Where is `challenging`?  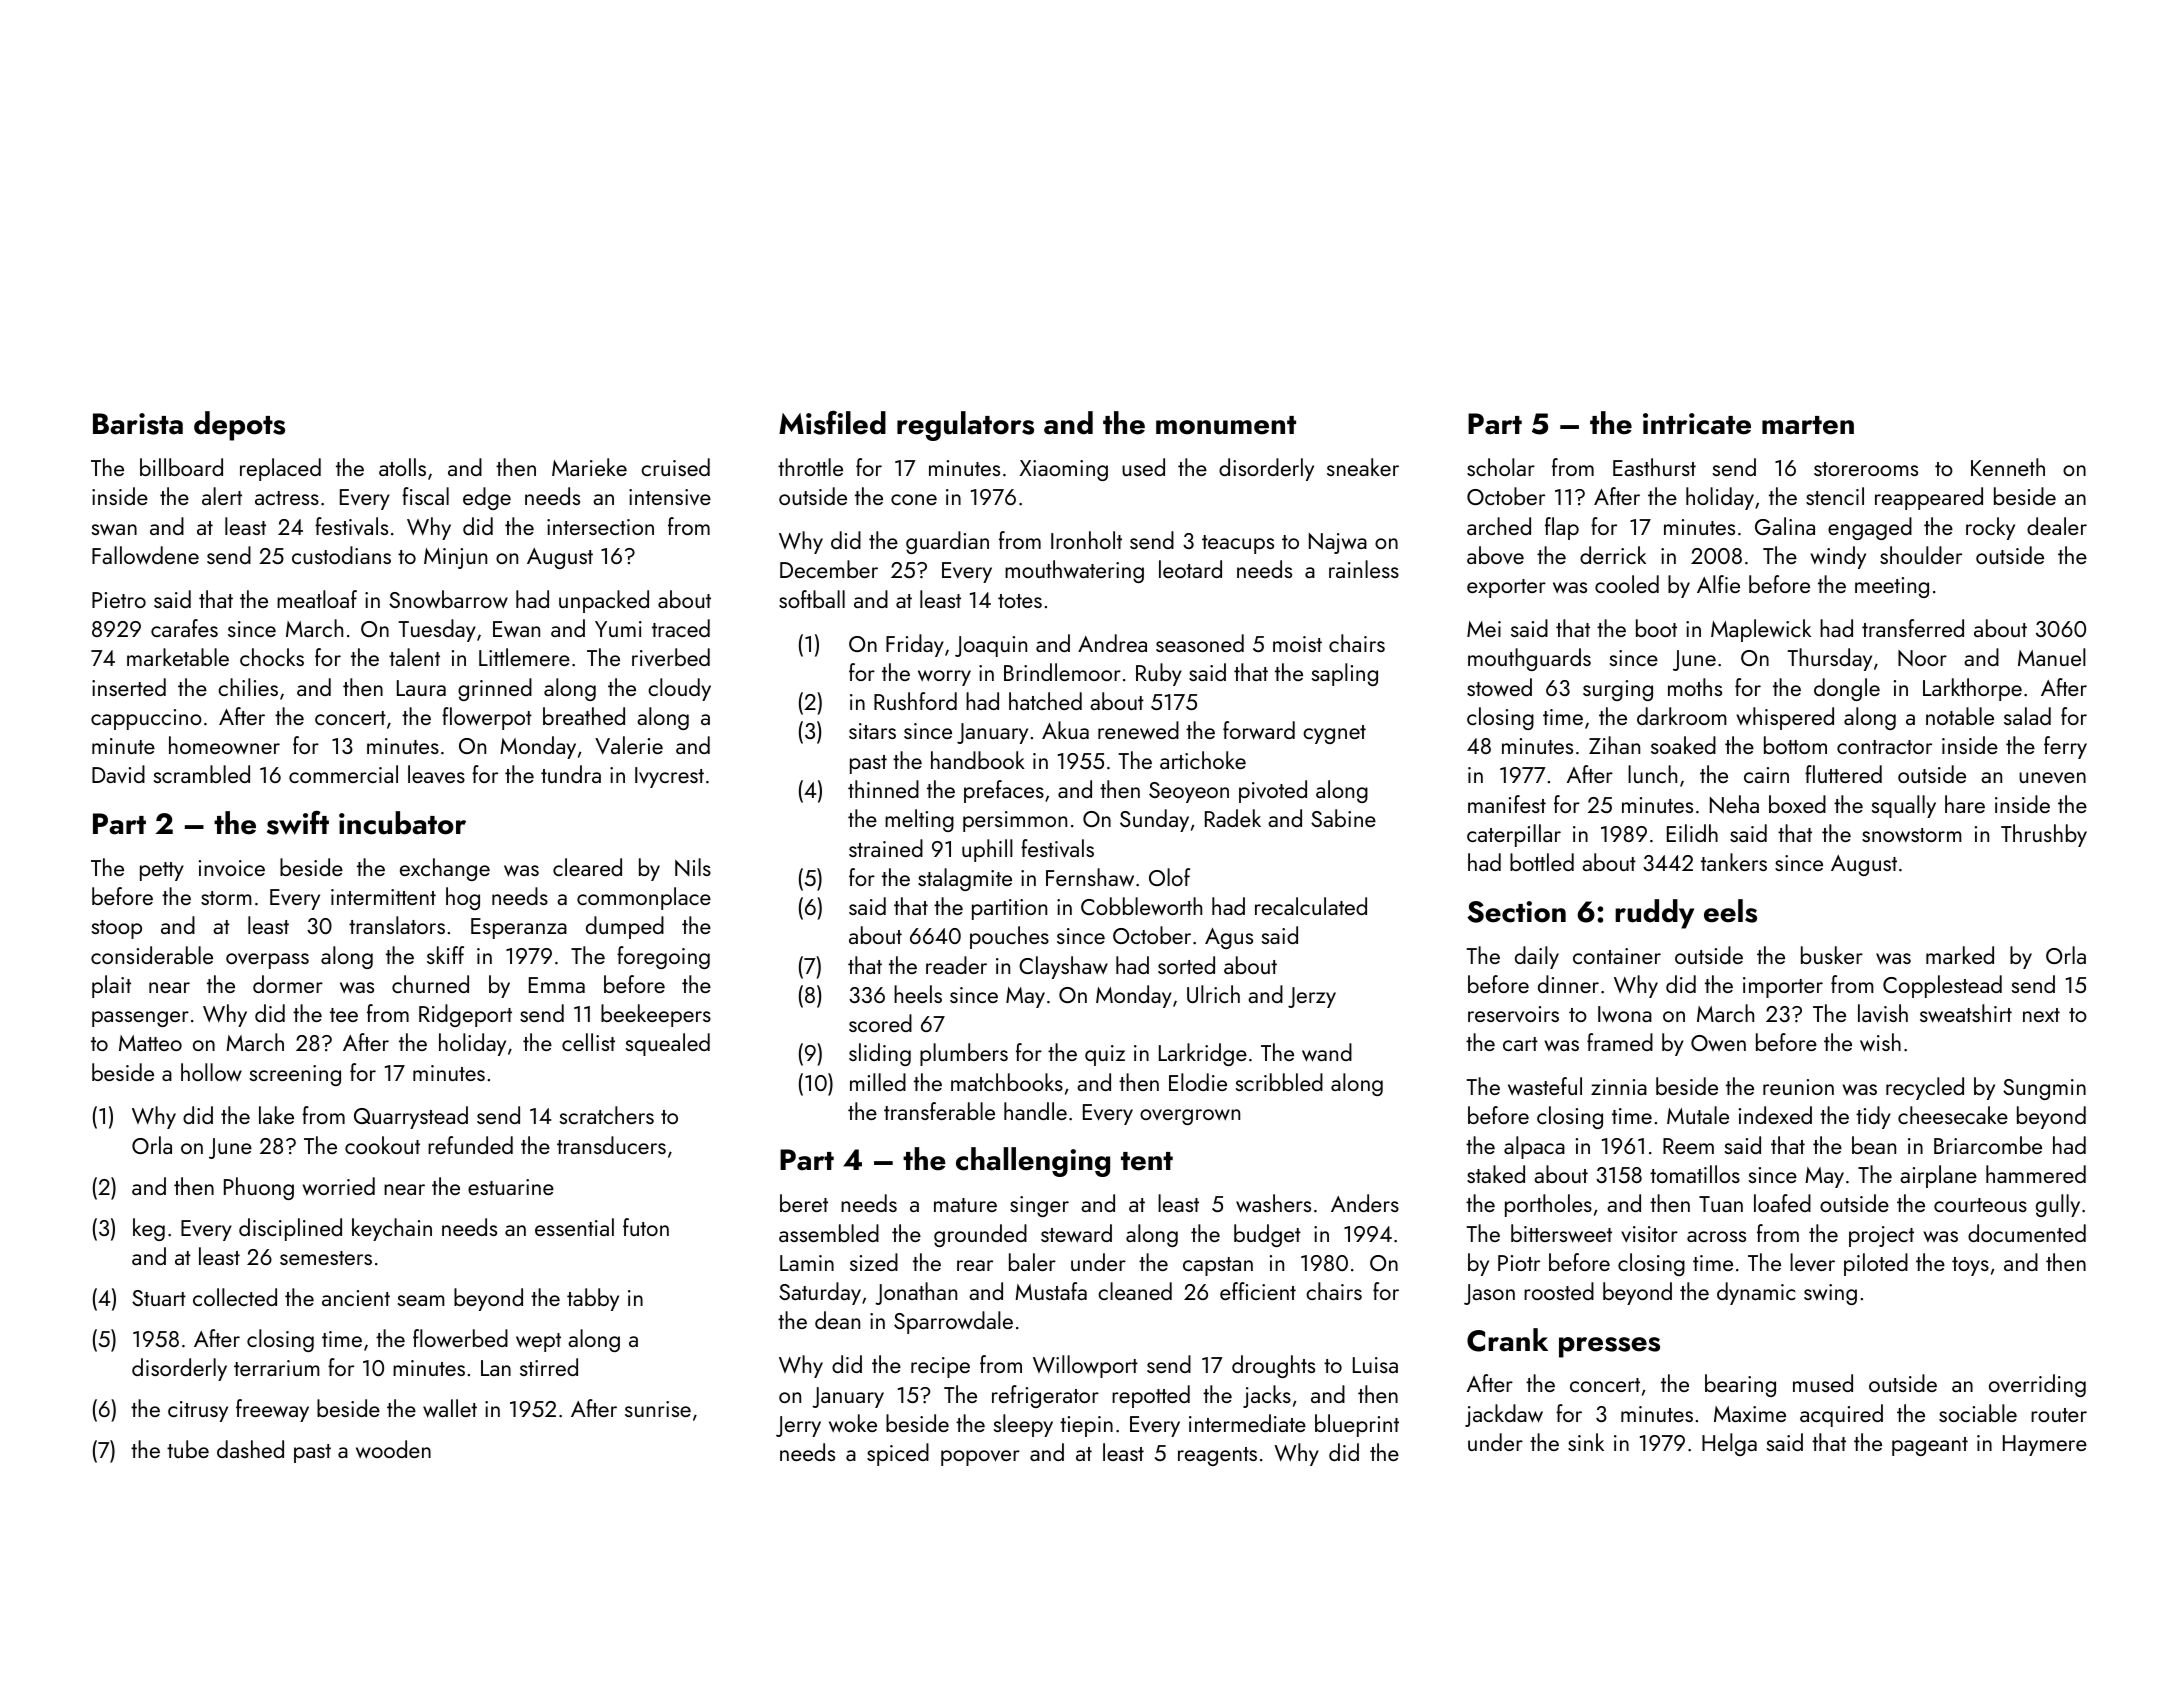 challenging is located at coordinates (1033, 1162).
